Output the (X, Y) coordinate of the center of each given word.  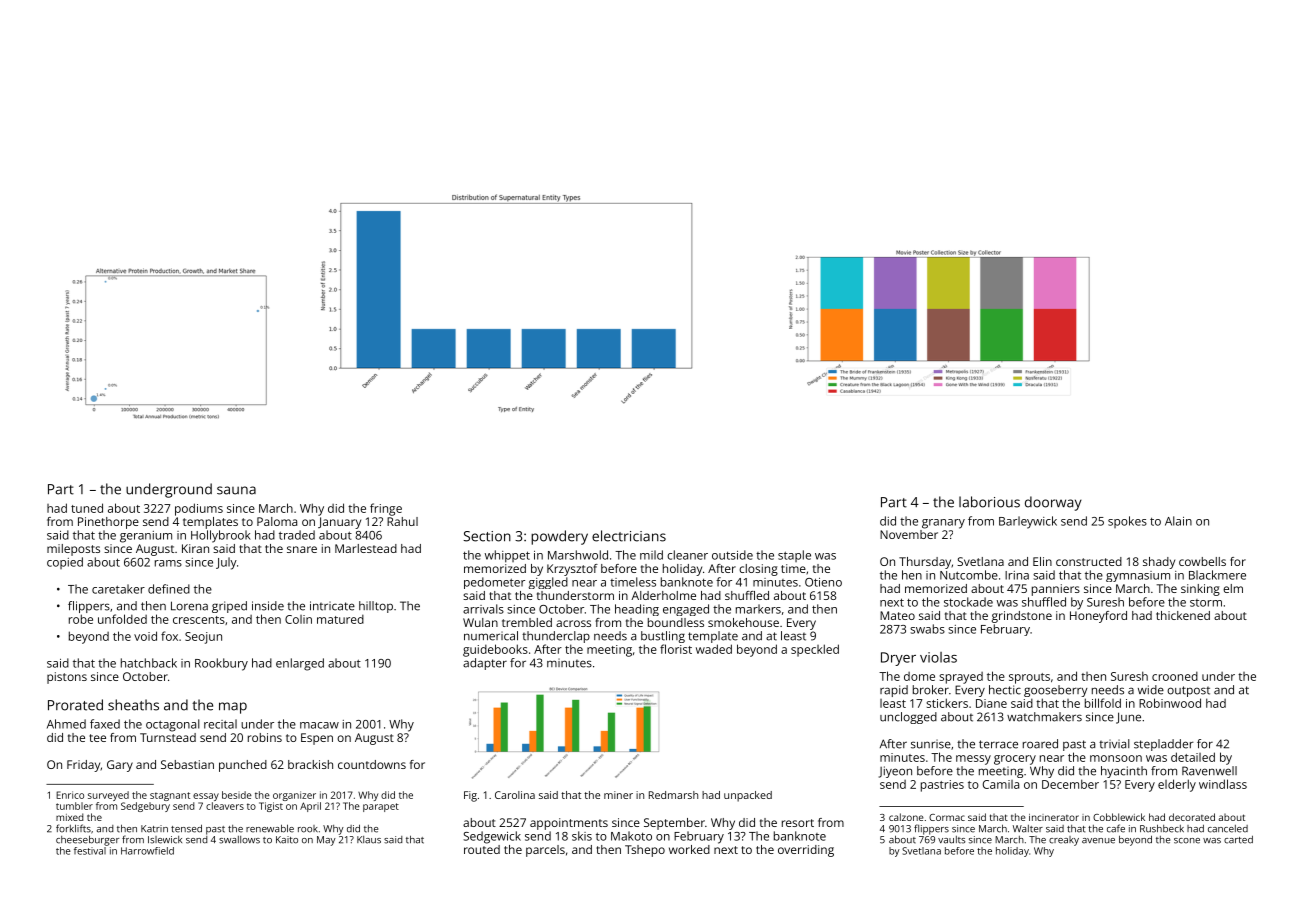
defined (169, 589)
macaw (319, 725)
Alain (1178, 521)
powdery (559, 537)
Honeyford (1098, 617)
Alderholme (663, 595)
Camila (1001, 784)
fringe (386, 509)
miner (618, 795)
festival (90, 851)
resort (798, 823)
